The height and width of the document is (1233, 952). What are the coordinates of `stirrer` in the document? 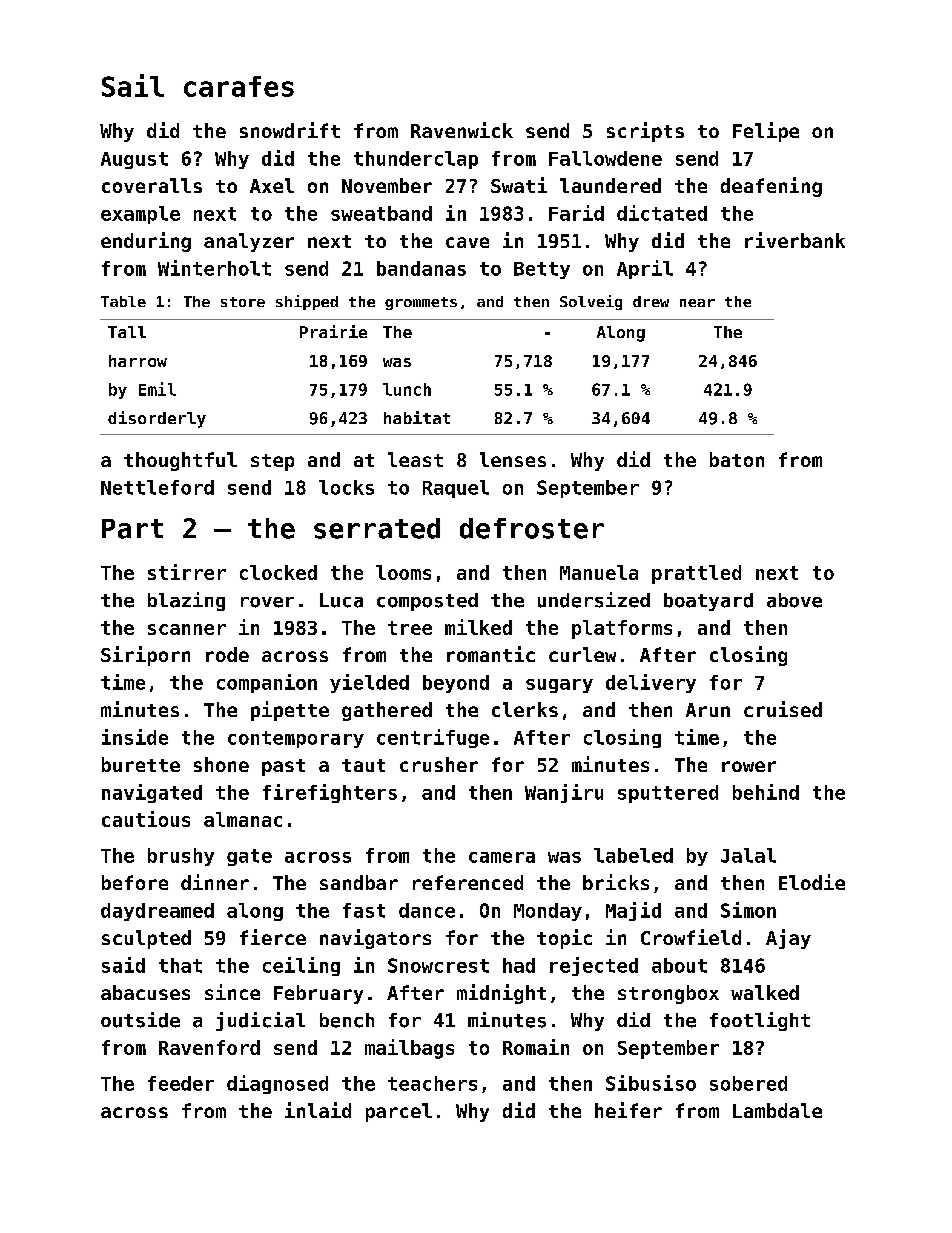 It's located at (187, 572).
